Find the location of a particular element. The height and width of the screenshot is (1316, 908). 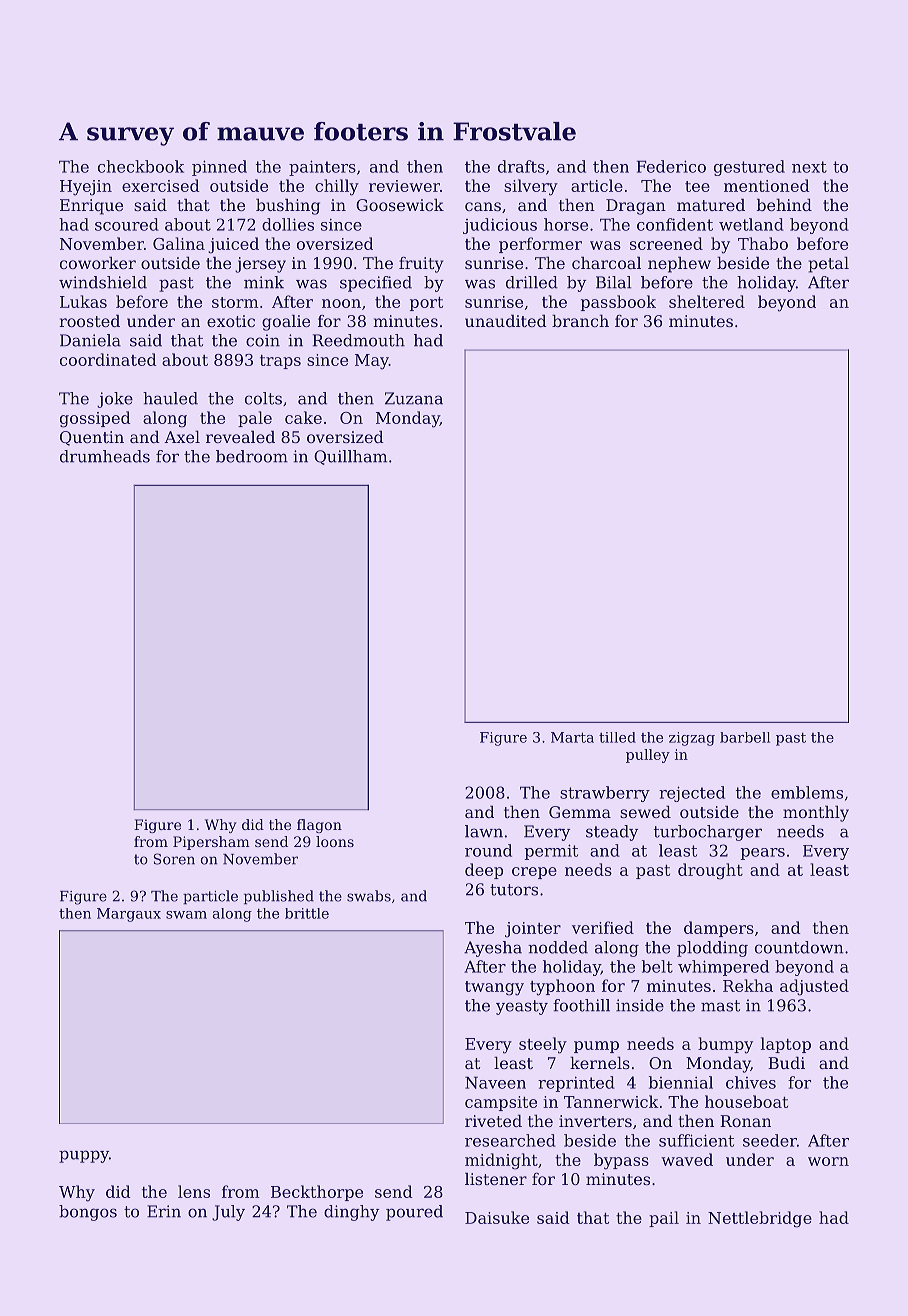

Zuzana is located at coordinates (414, 398).
